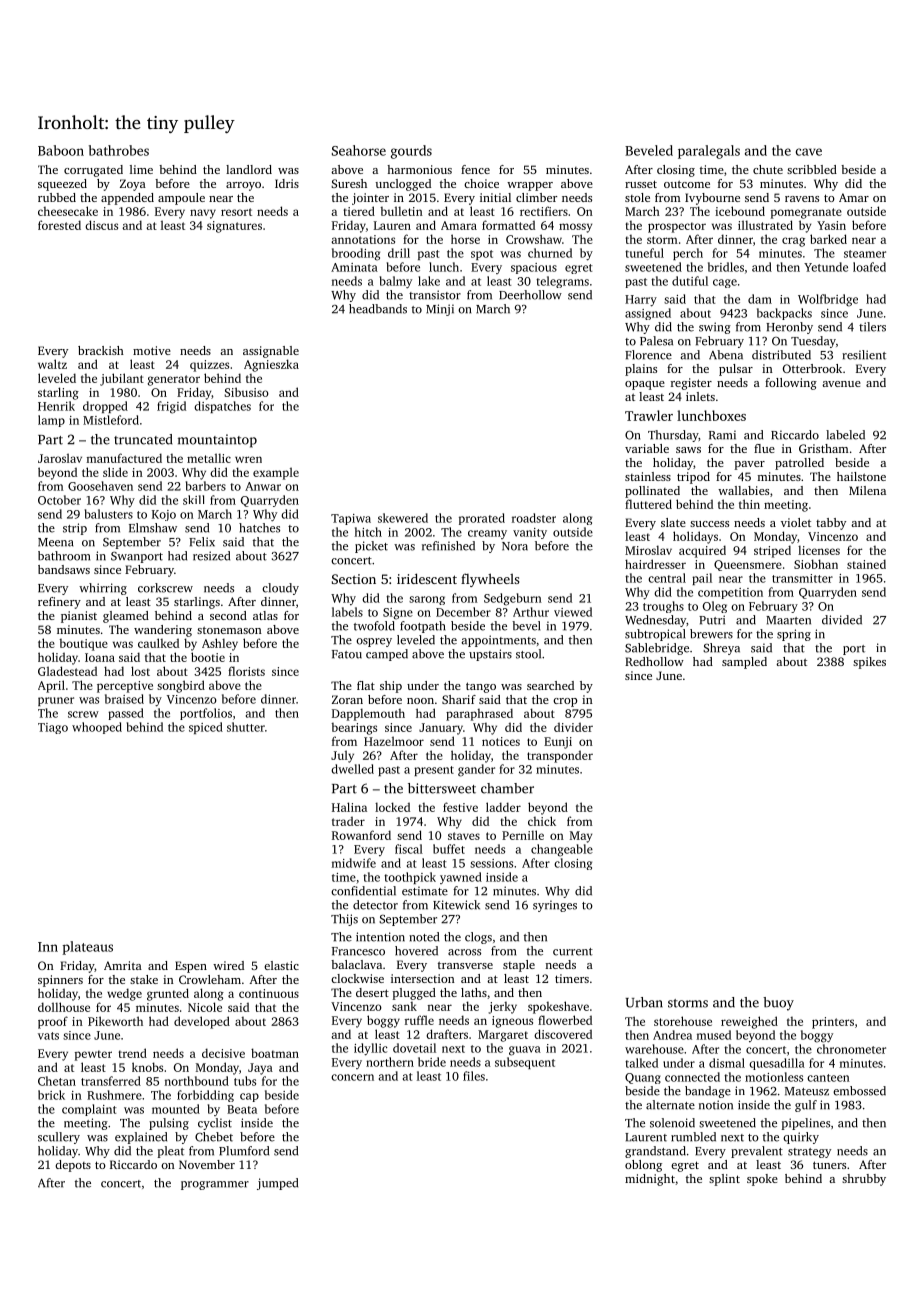  Describe the element at coordinates (271, 365) in the screenshot. I see `Agnieszka` at that location.
